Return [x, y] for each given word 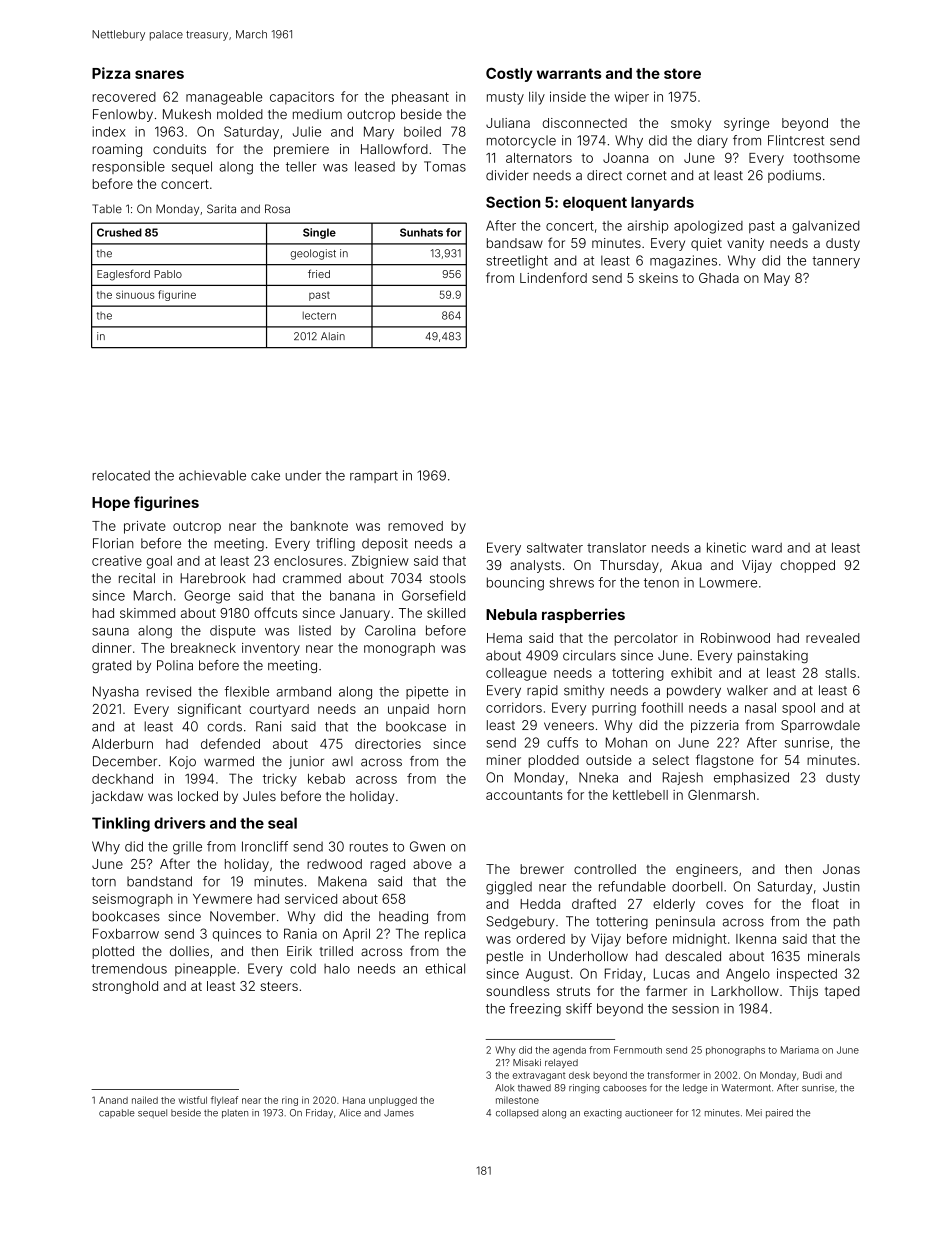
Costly [509, 75]
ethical [445, 968]
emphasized [751, 778]
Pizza [111, 73]
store [682, 73]
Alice [350, 1113]
